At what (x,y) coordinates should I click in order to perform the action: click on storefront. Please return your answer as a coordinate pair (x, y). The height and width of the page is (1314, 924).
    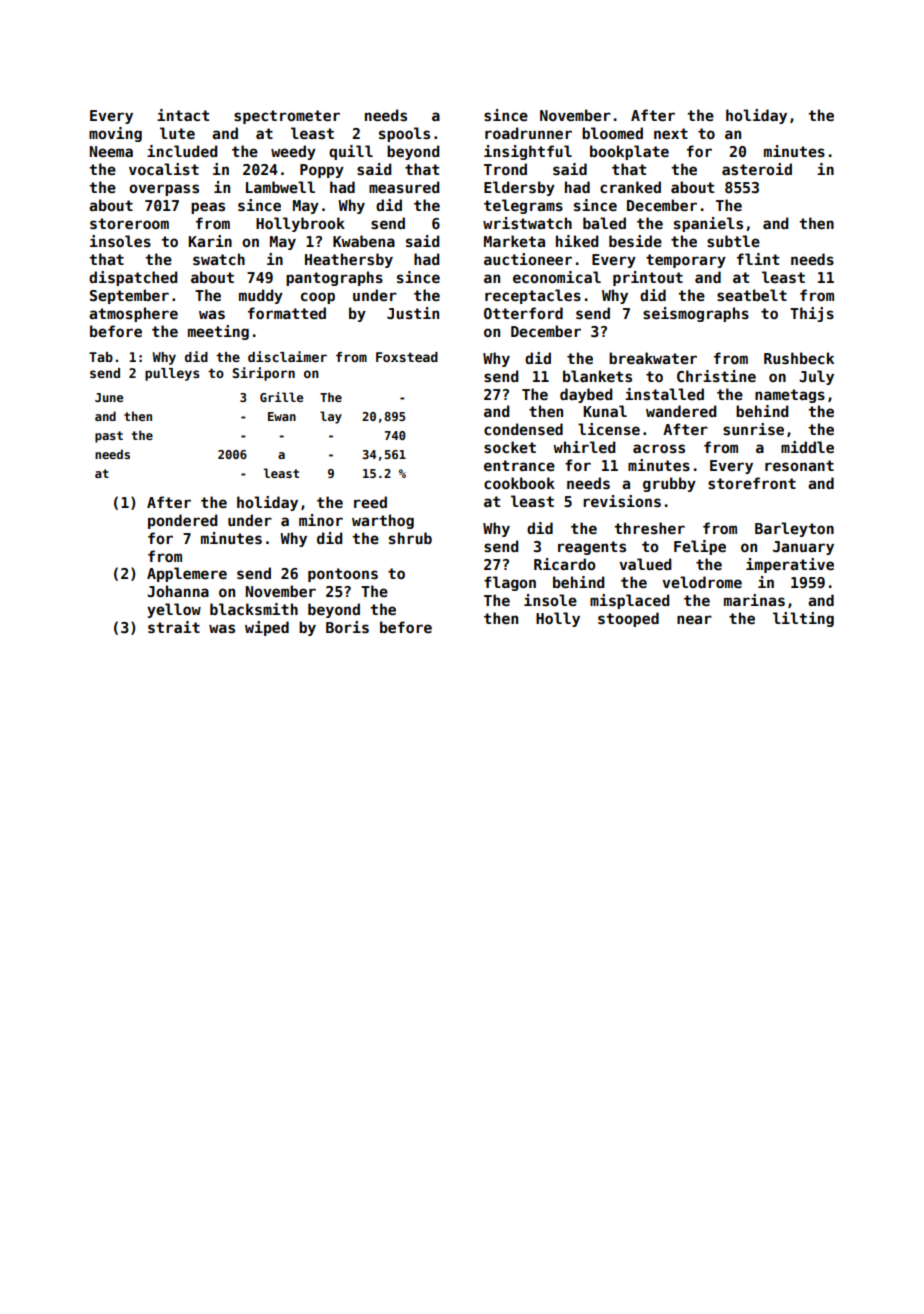
    Looking at the image, I should click on (752, 483).
